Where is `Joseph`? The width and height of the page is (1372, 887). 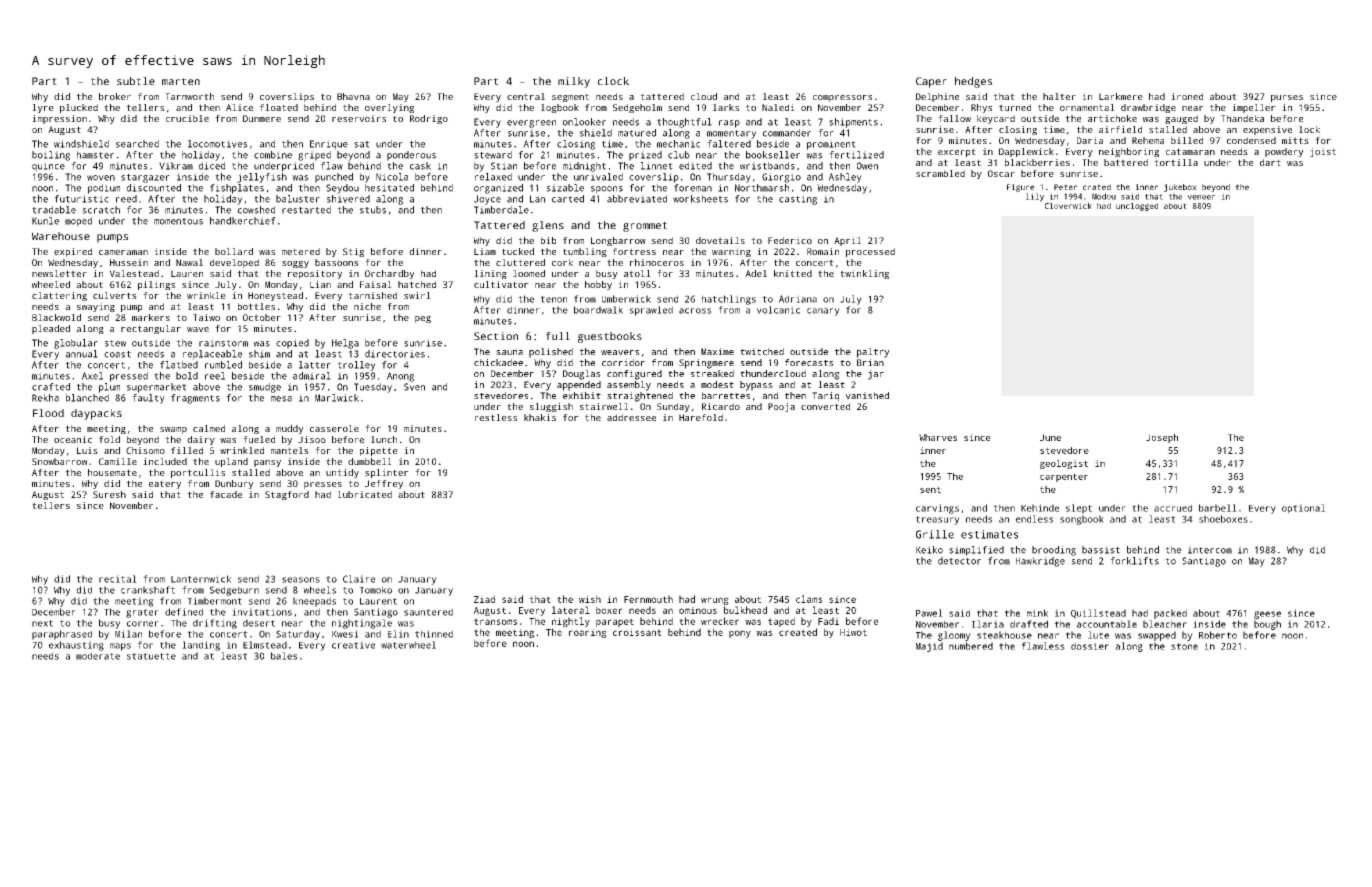
Joseph is located at coordinates (1162, 438).
